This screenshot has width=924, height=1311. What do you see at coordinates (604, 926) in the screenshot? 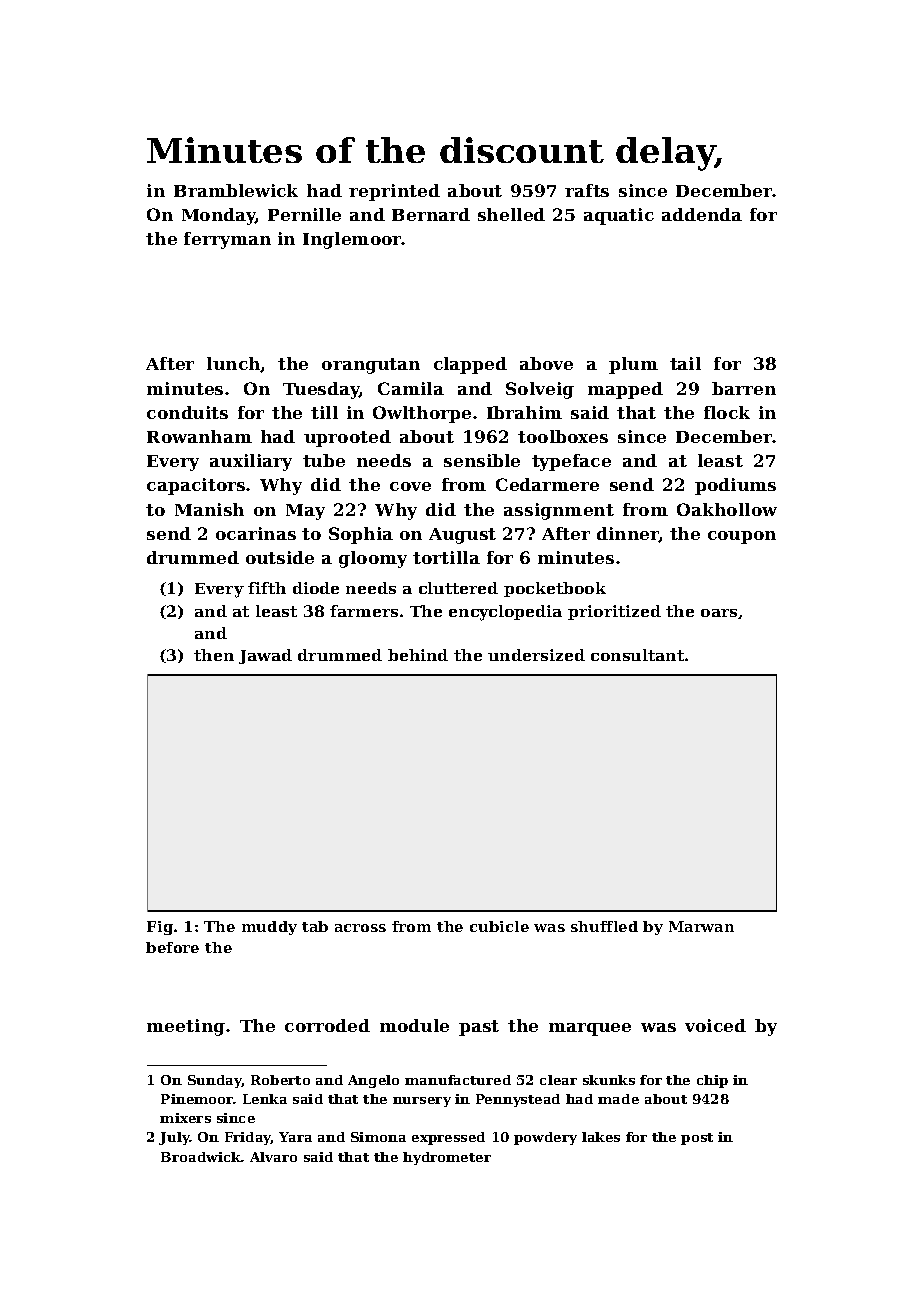
I see `shuffled` at bounding box center [604, 926].
